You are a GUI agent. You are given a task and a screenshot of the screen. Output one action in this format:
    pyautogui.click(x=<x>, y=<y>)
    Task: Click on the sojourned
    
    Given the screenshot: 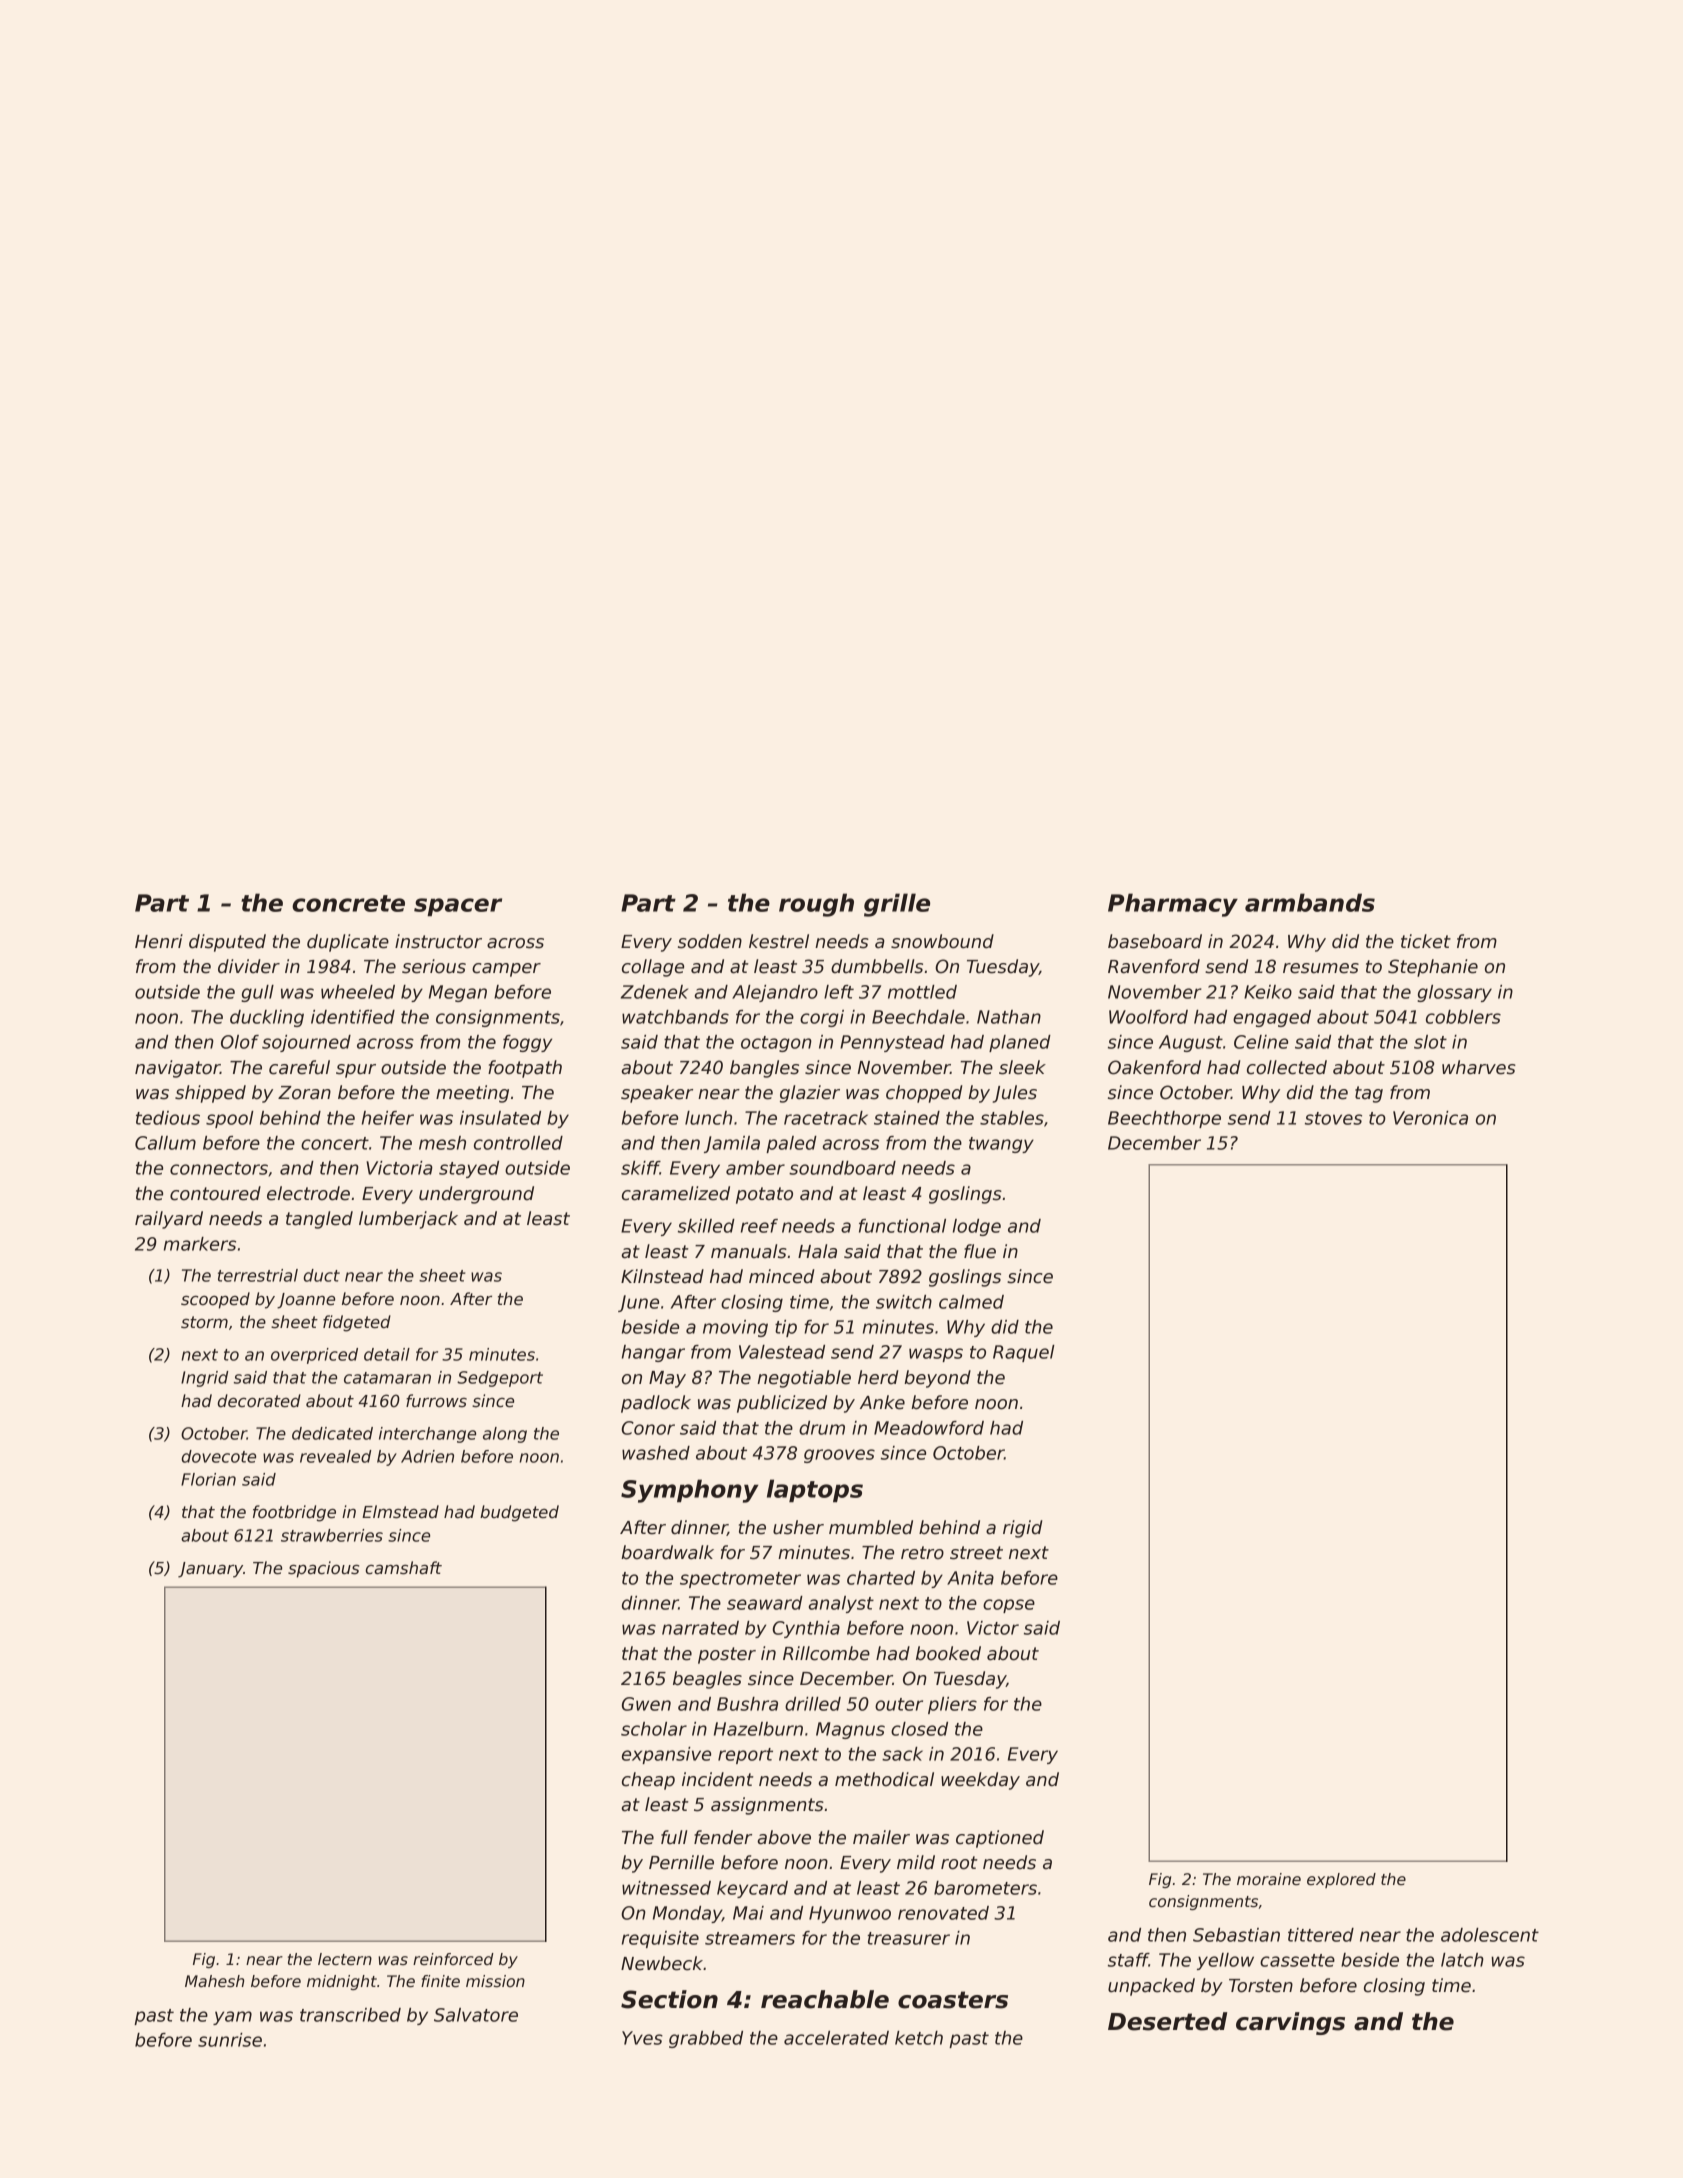 What is the action you would take?
    pyautogui.click(x=306, y=1043)
